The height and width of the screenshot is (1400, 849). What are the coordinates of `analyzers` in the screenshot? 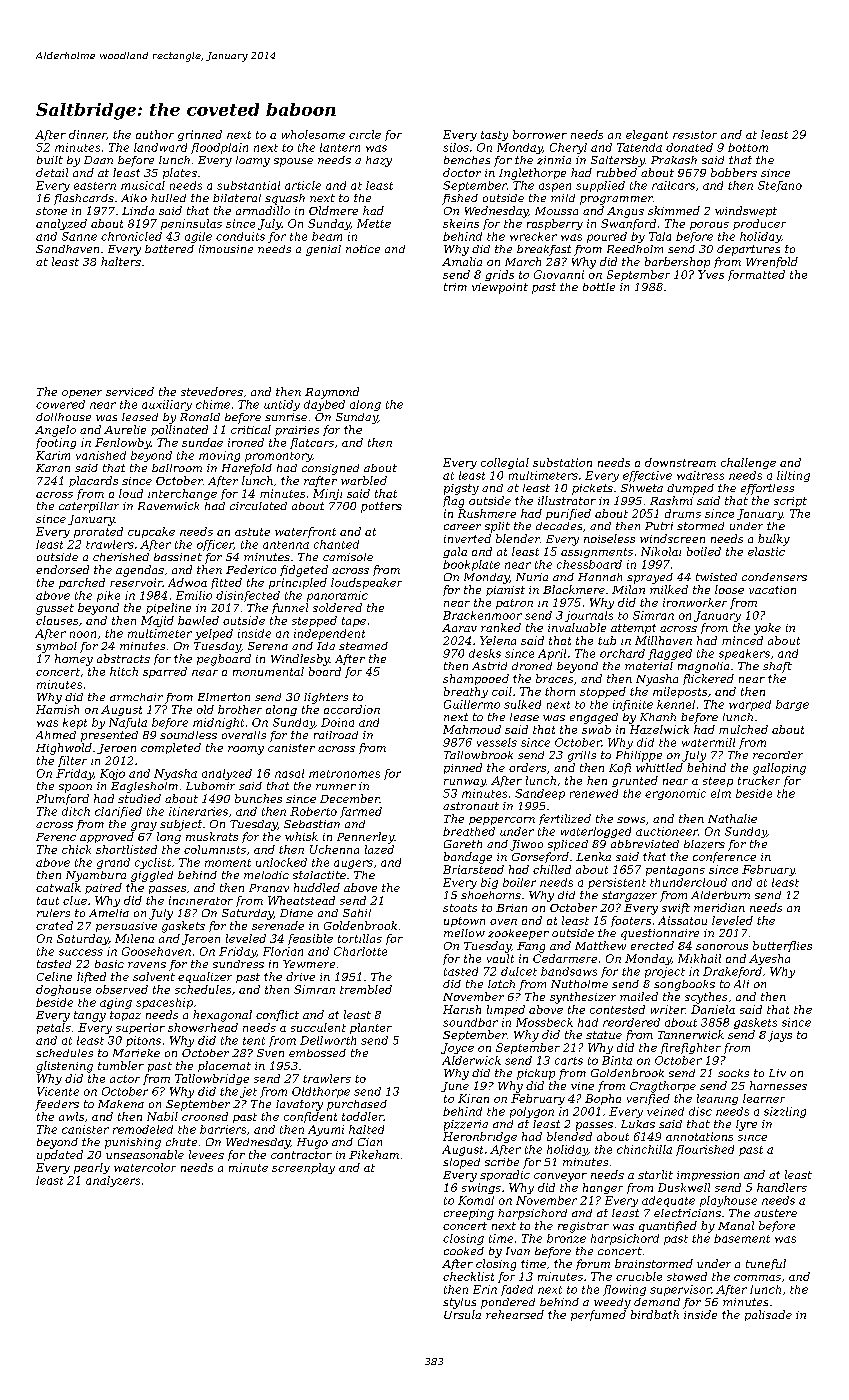 It's located at (113, 1181).
